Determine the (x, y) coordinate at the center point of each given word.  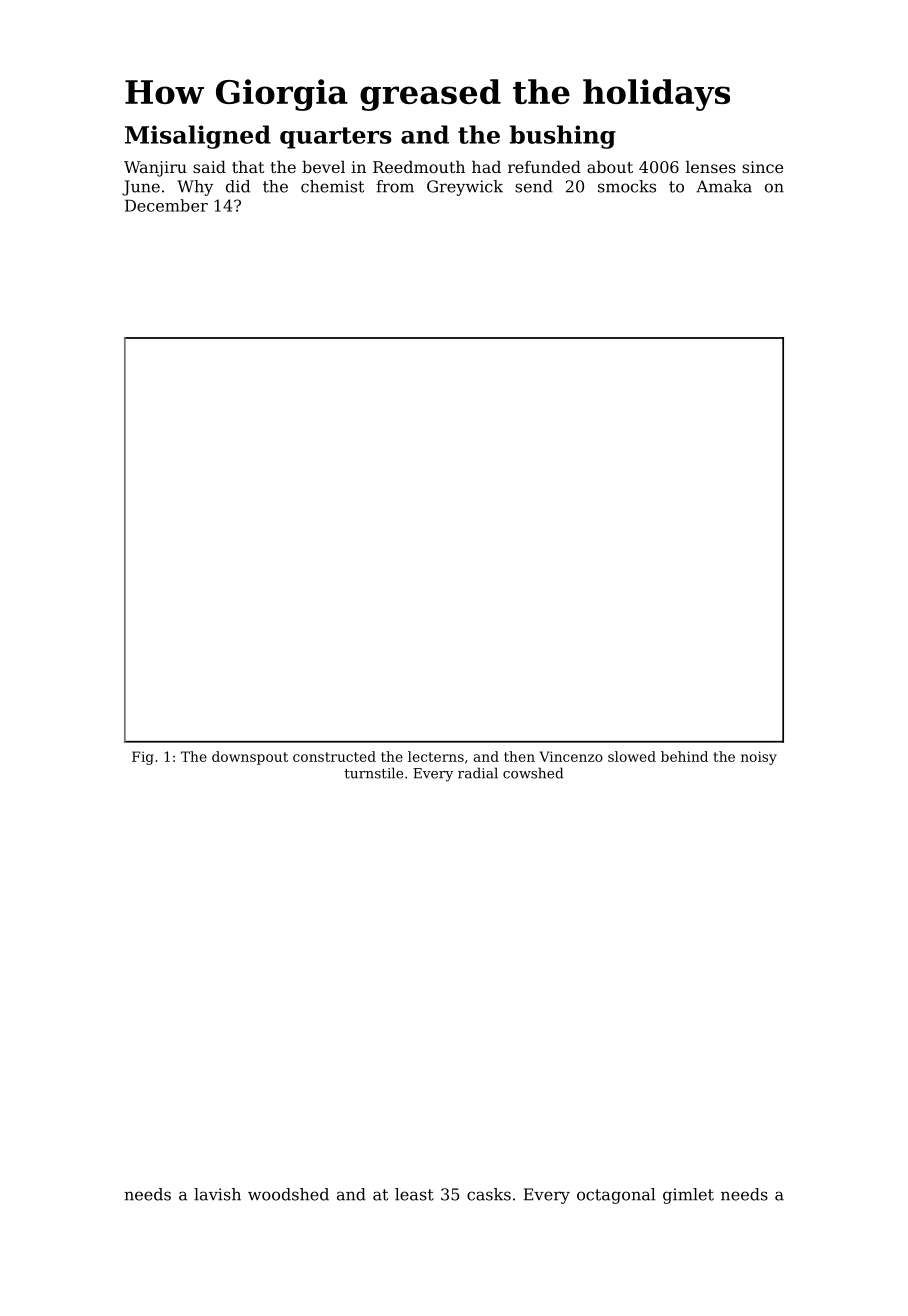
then (519, 756)
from (395, 186)
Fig (143, 758)
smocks (627, 186)
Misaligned (198, 137)
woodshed (288, 1194)
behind (684, 756)
